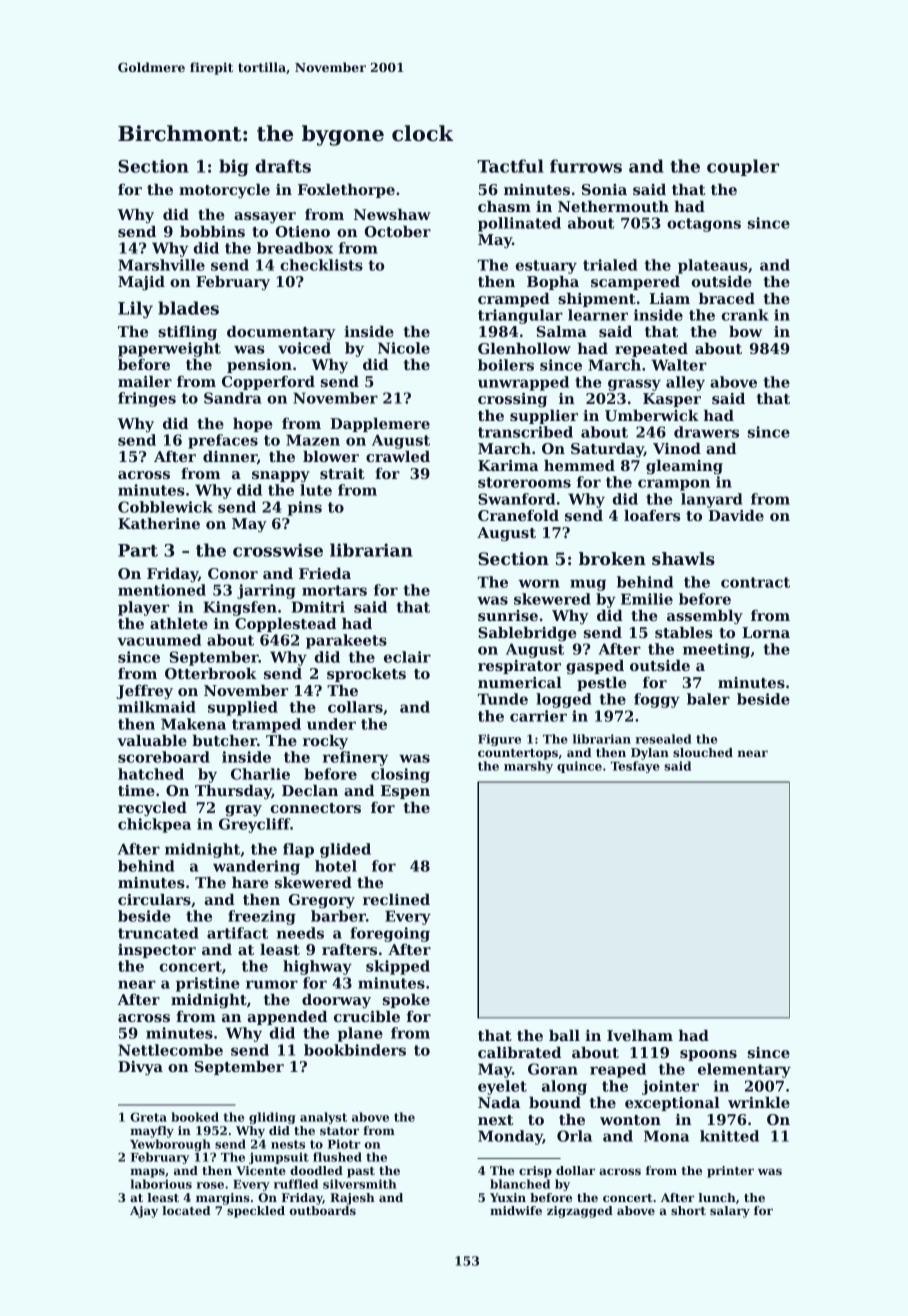 This document has height=1316, width=908. Describe the element at coordinates (396, 899) in the document. I see `reclined` at that location.
